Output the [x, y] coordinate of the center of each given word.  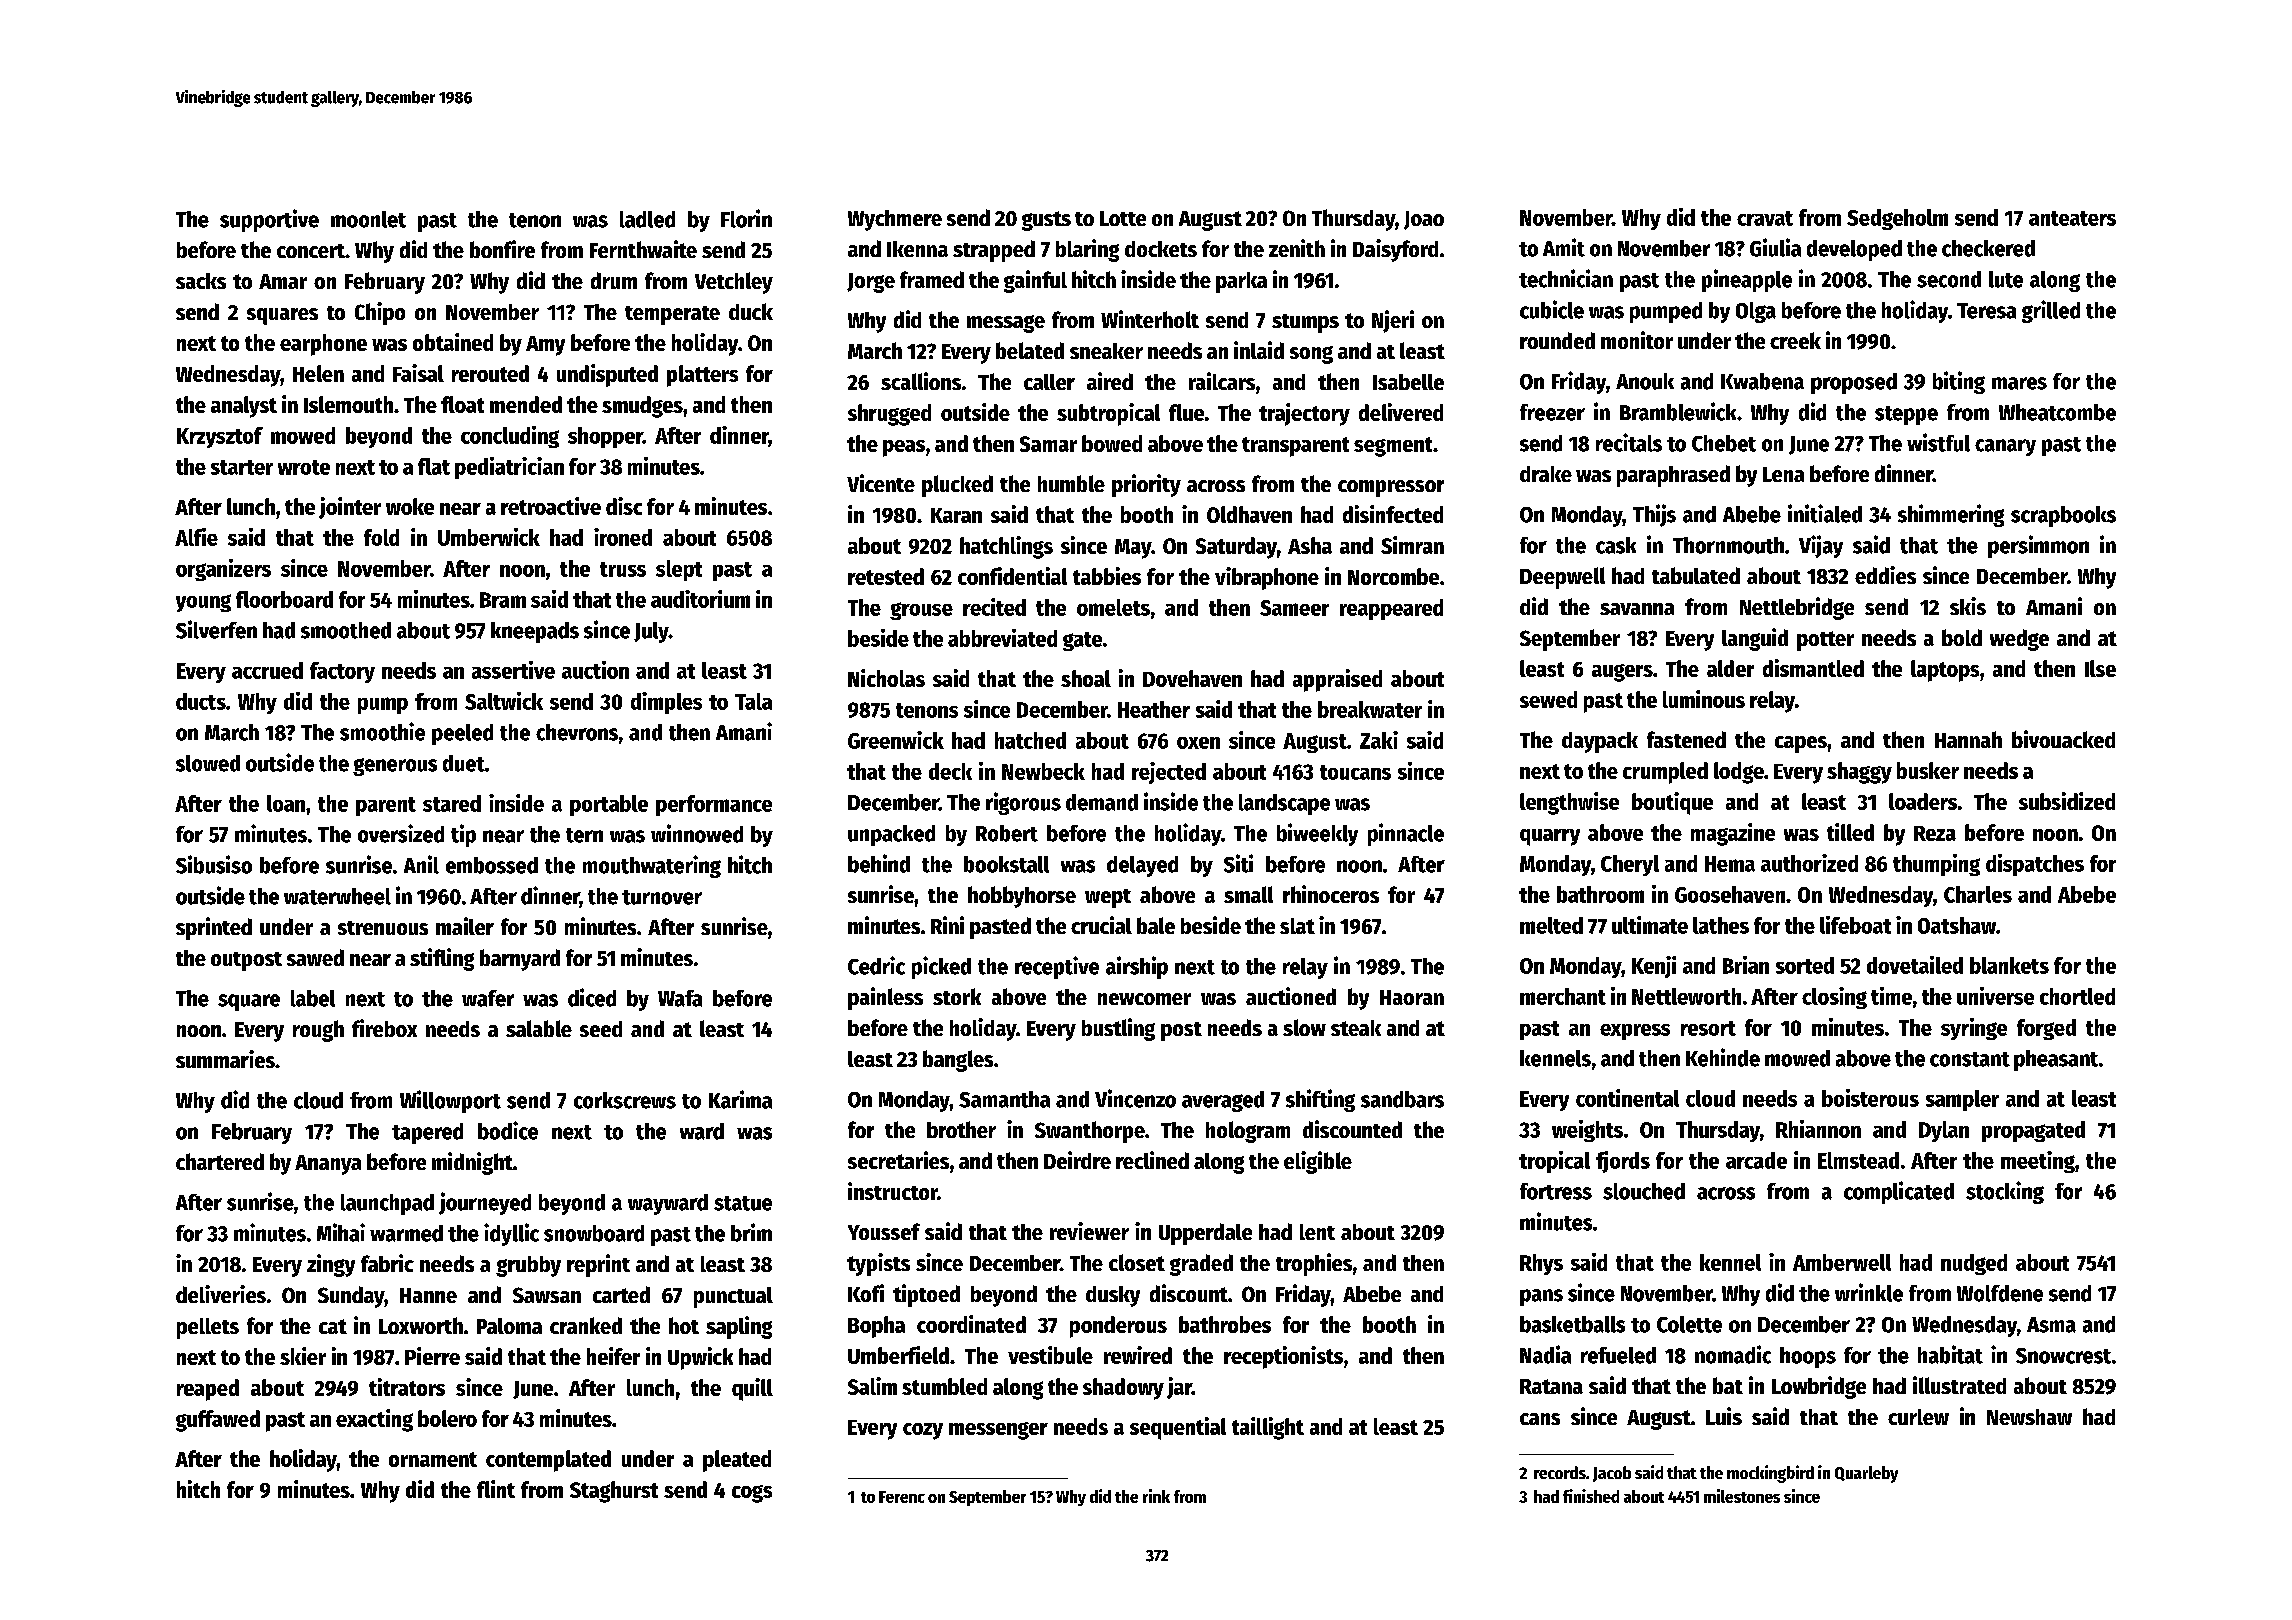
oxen [1198, 743]
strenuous [383, 928]
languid [1755, 639]
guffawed [218, 1421]
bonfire [502, 249]
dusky [1113, 1296]
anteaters [2072, 218]
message [1006, 324]
